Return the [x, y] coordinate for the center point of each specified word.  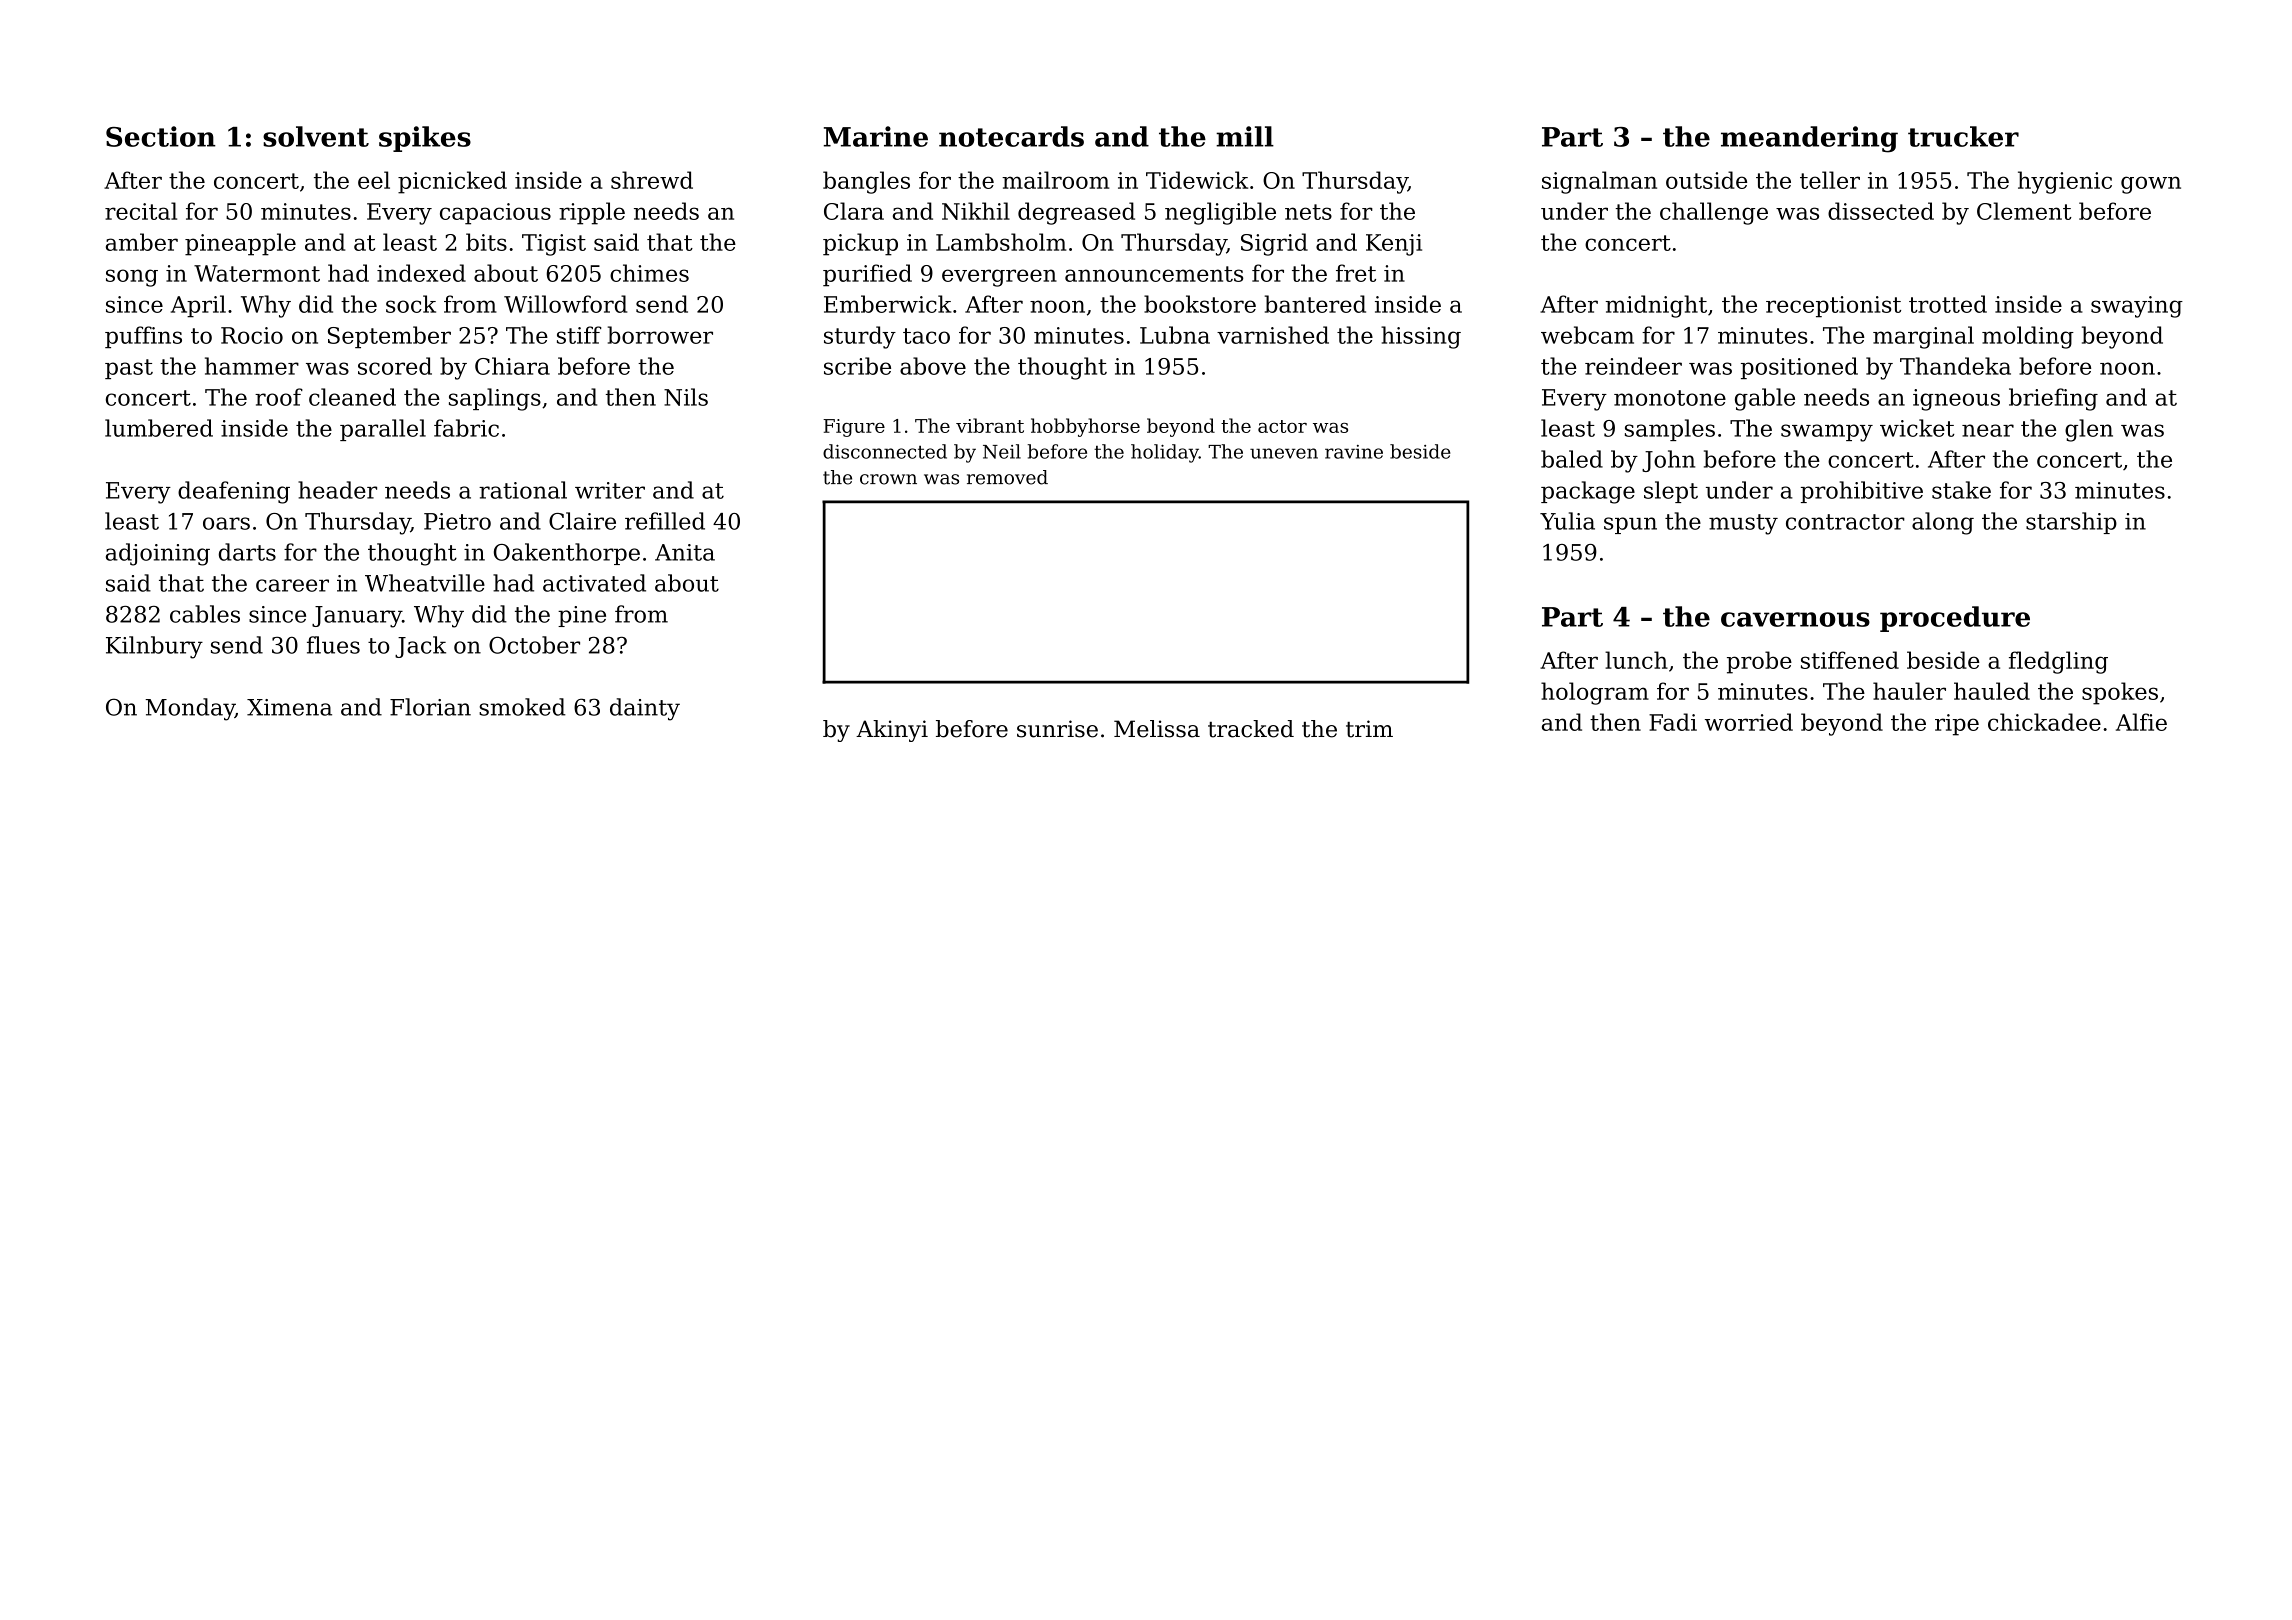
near [1988, 430]
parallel [383, 430]
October [534, 645]
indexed [421, 273]
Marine [876, 136]
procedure [1955, 619]
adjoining [158, 554]
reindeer [1633, 366]
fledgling [2058, 662]
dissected [1881, 211]
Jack [420, 647]
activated [594, 583]
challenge [1714, 213]
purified [867, 275]
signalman [1599, 182]
